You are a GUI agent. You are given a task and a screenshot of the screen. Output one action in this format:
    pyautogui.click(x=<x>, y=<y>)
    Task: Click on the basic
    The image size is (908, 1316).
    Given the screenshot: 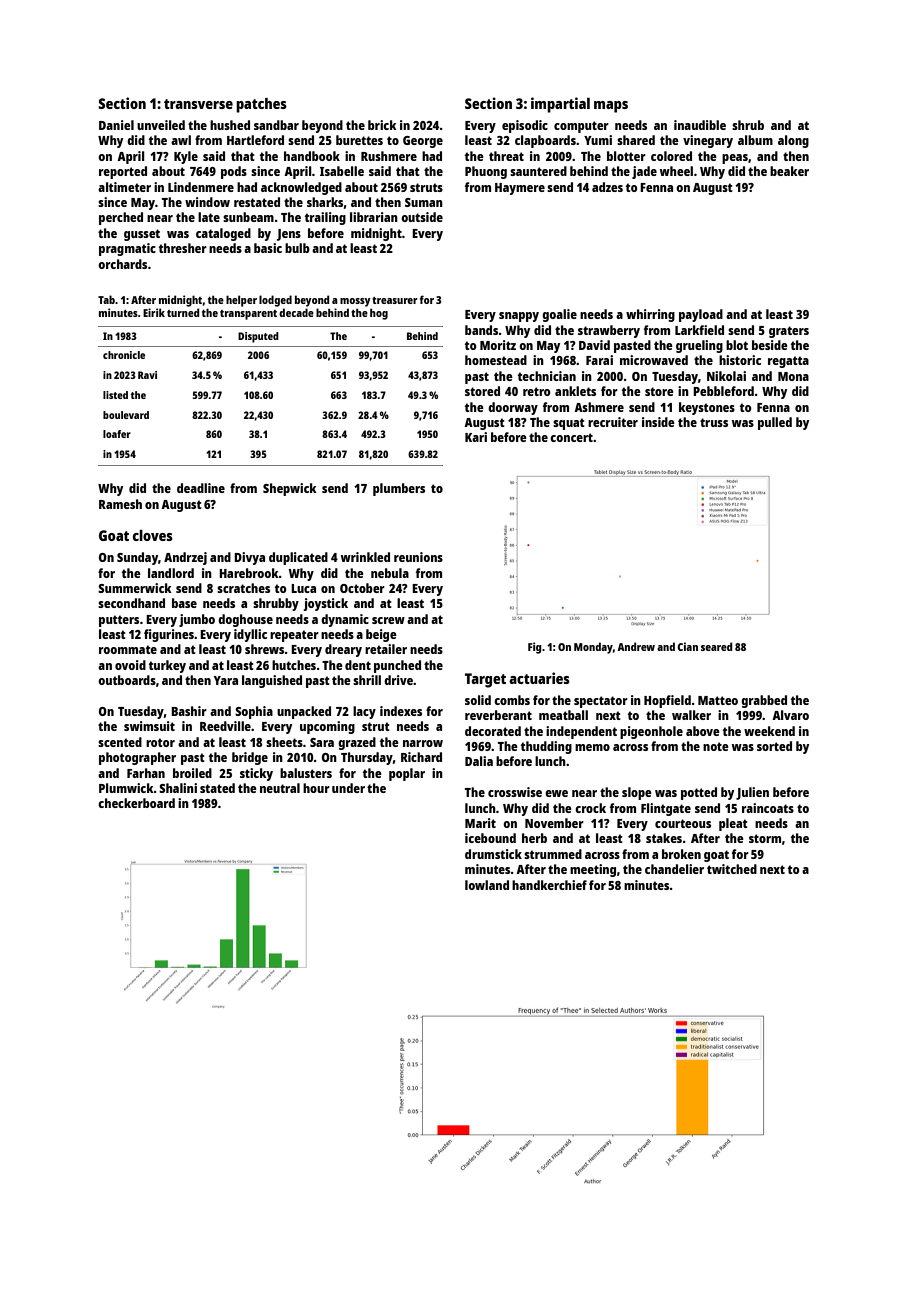 What is the action you would take?
    pyautogui.click(x=268, y=248)
